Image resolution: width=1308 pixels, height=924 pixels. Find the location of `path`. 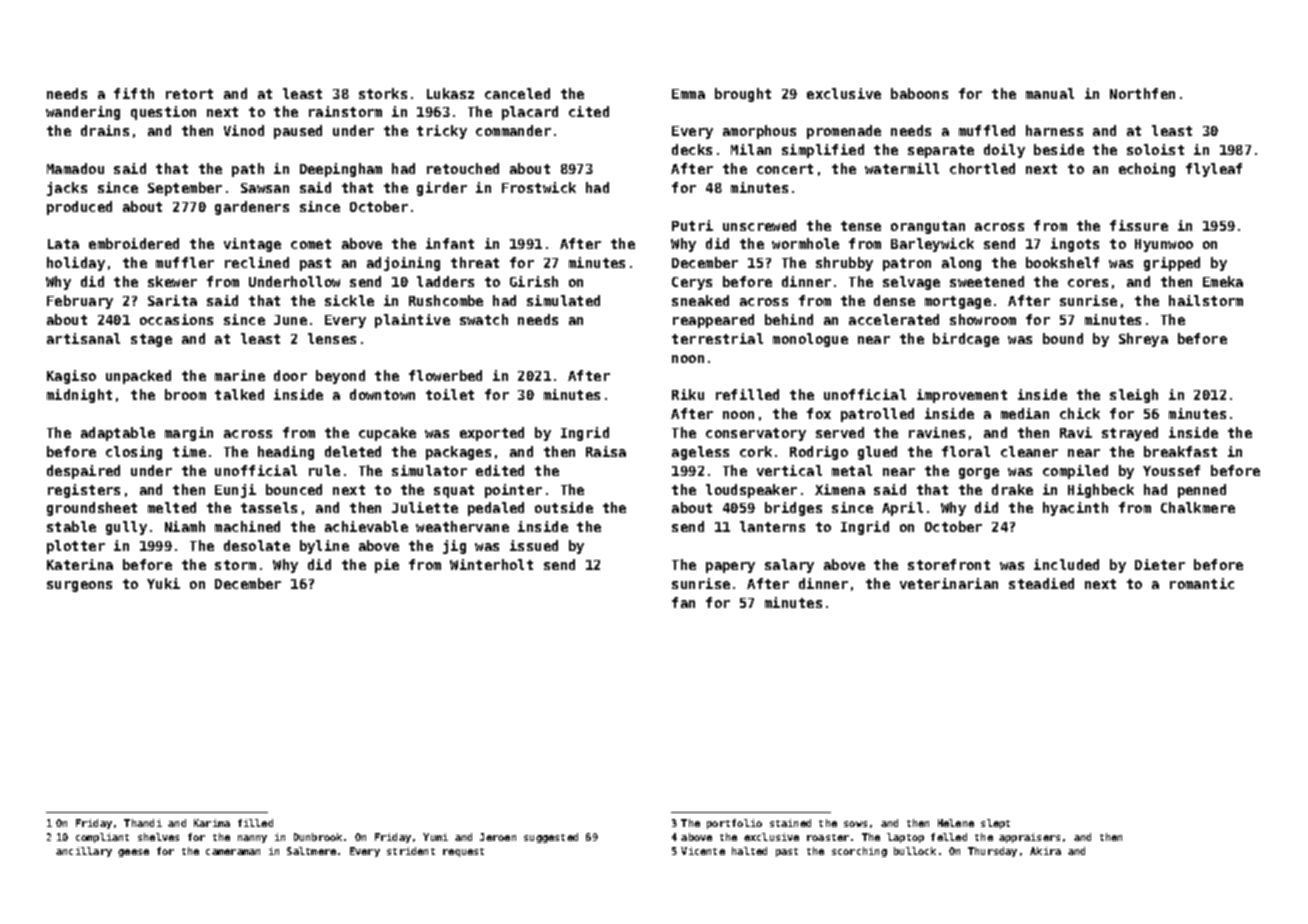

path is located at coordinates (248, 170).
